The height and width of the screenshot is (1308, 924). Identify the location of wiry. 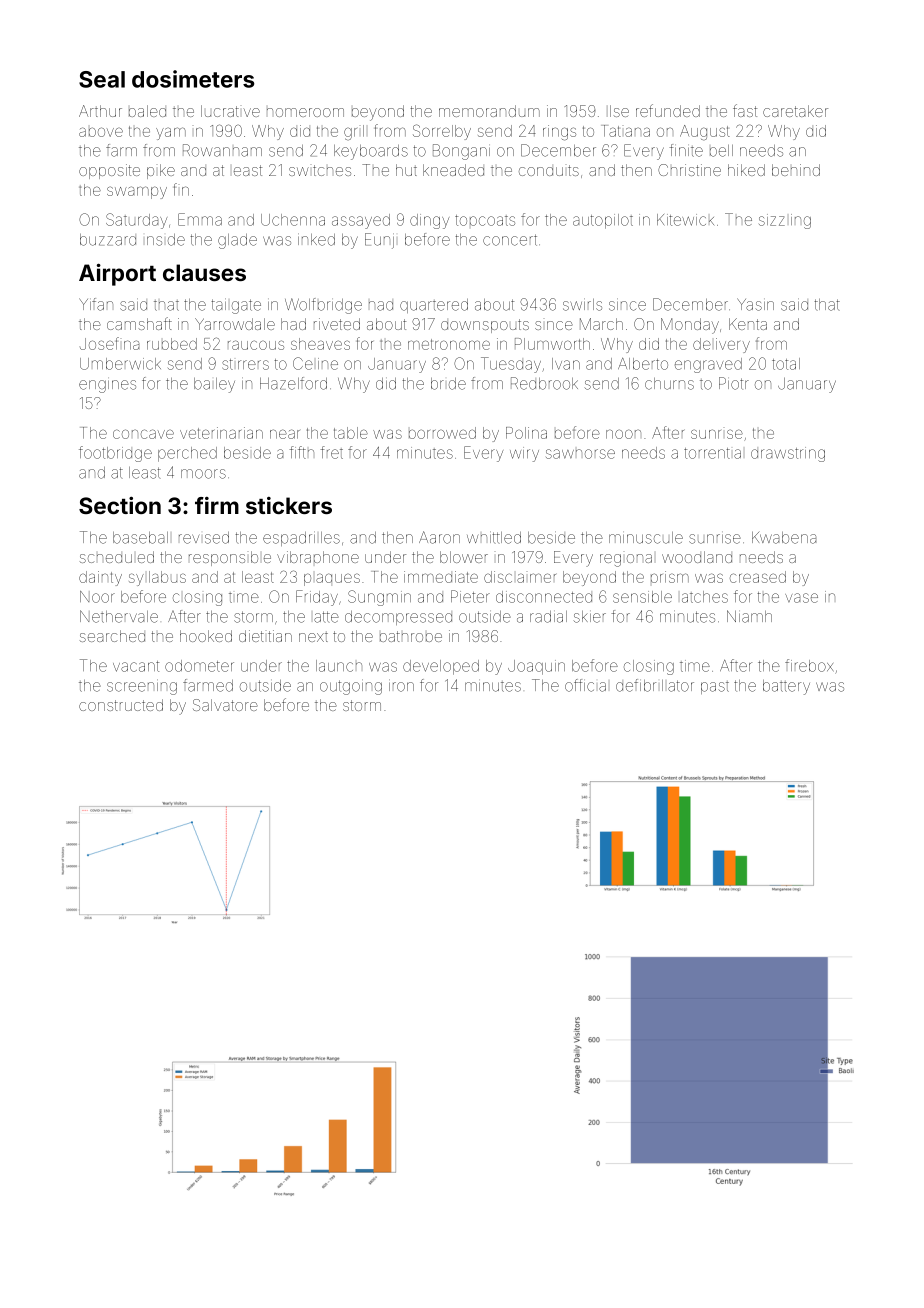
(524, 454).
